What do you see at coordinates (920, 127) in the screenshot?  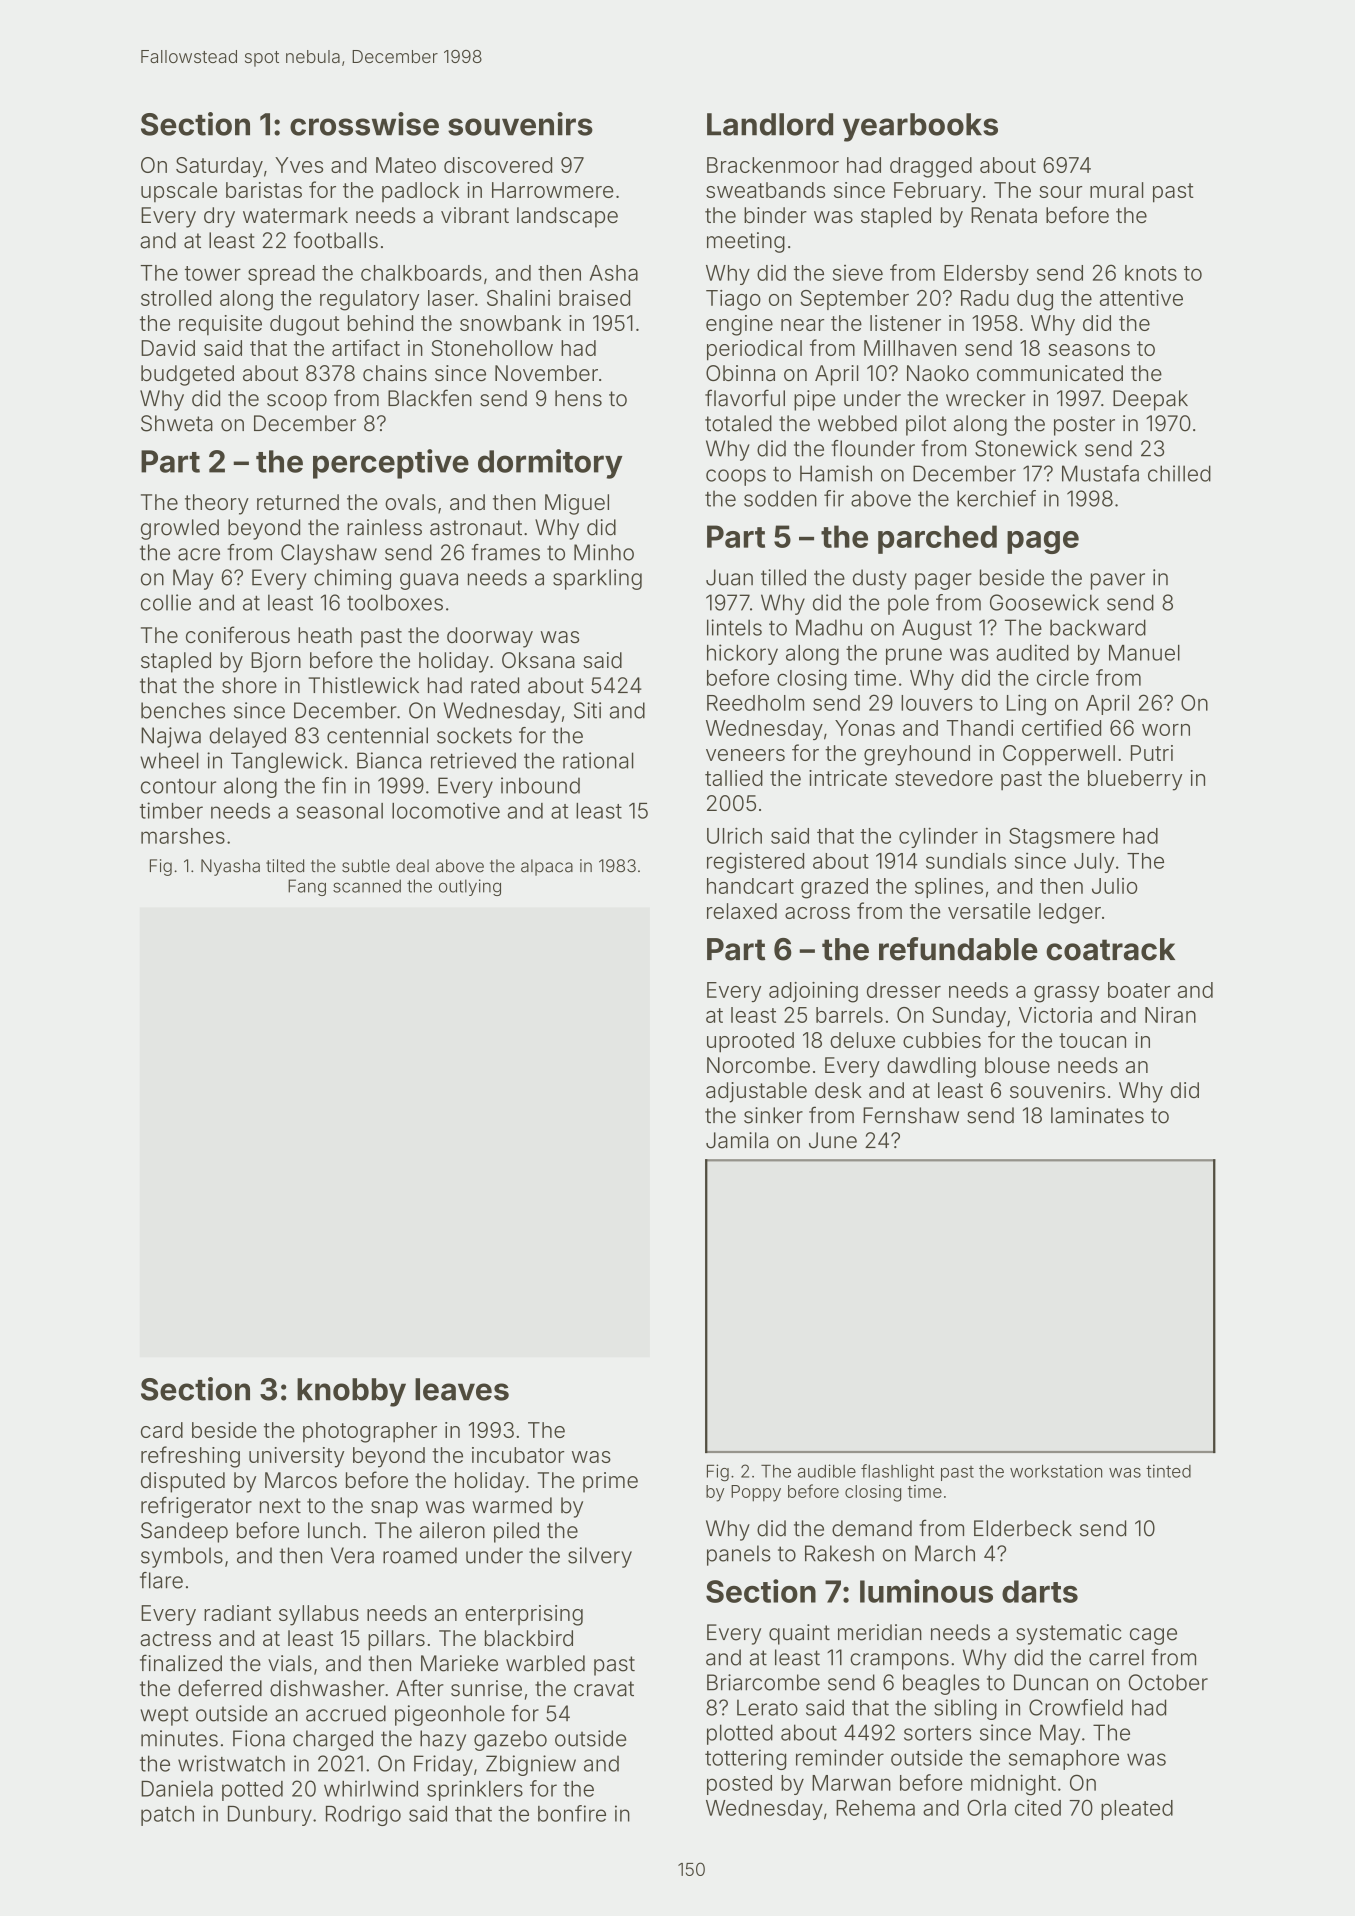 I see `yearbooks` at bounding box center [920, 127].
